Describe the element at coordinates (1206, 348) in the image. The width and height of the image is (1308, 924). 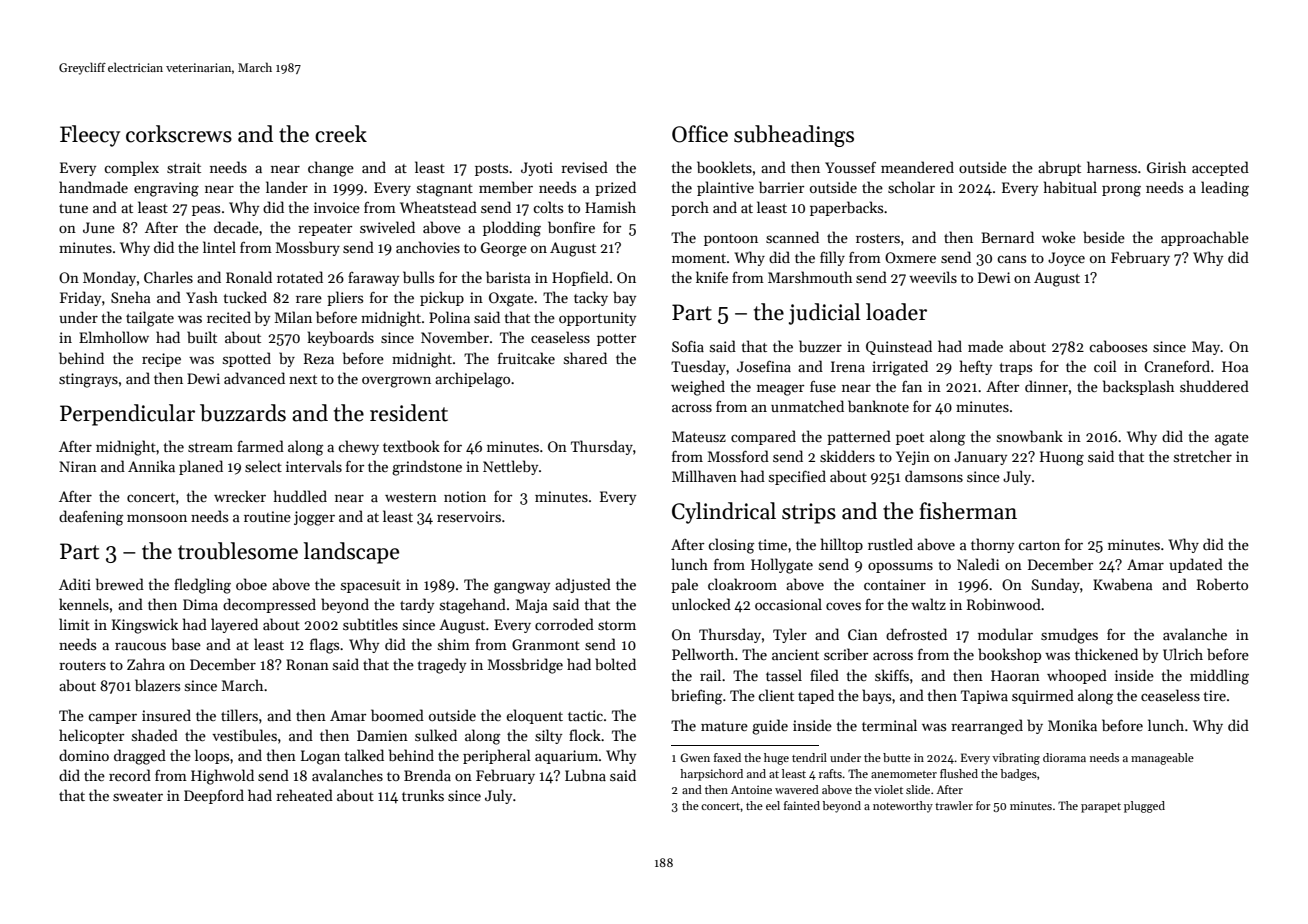
I see `May` at that location.
